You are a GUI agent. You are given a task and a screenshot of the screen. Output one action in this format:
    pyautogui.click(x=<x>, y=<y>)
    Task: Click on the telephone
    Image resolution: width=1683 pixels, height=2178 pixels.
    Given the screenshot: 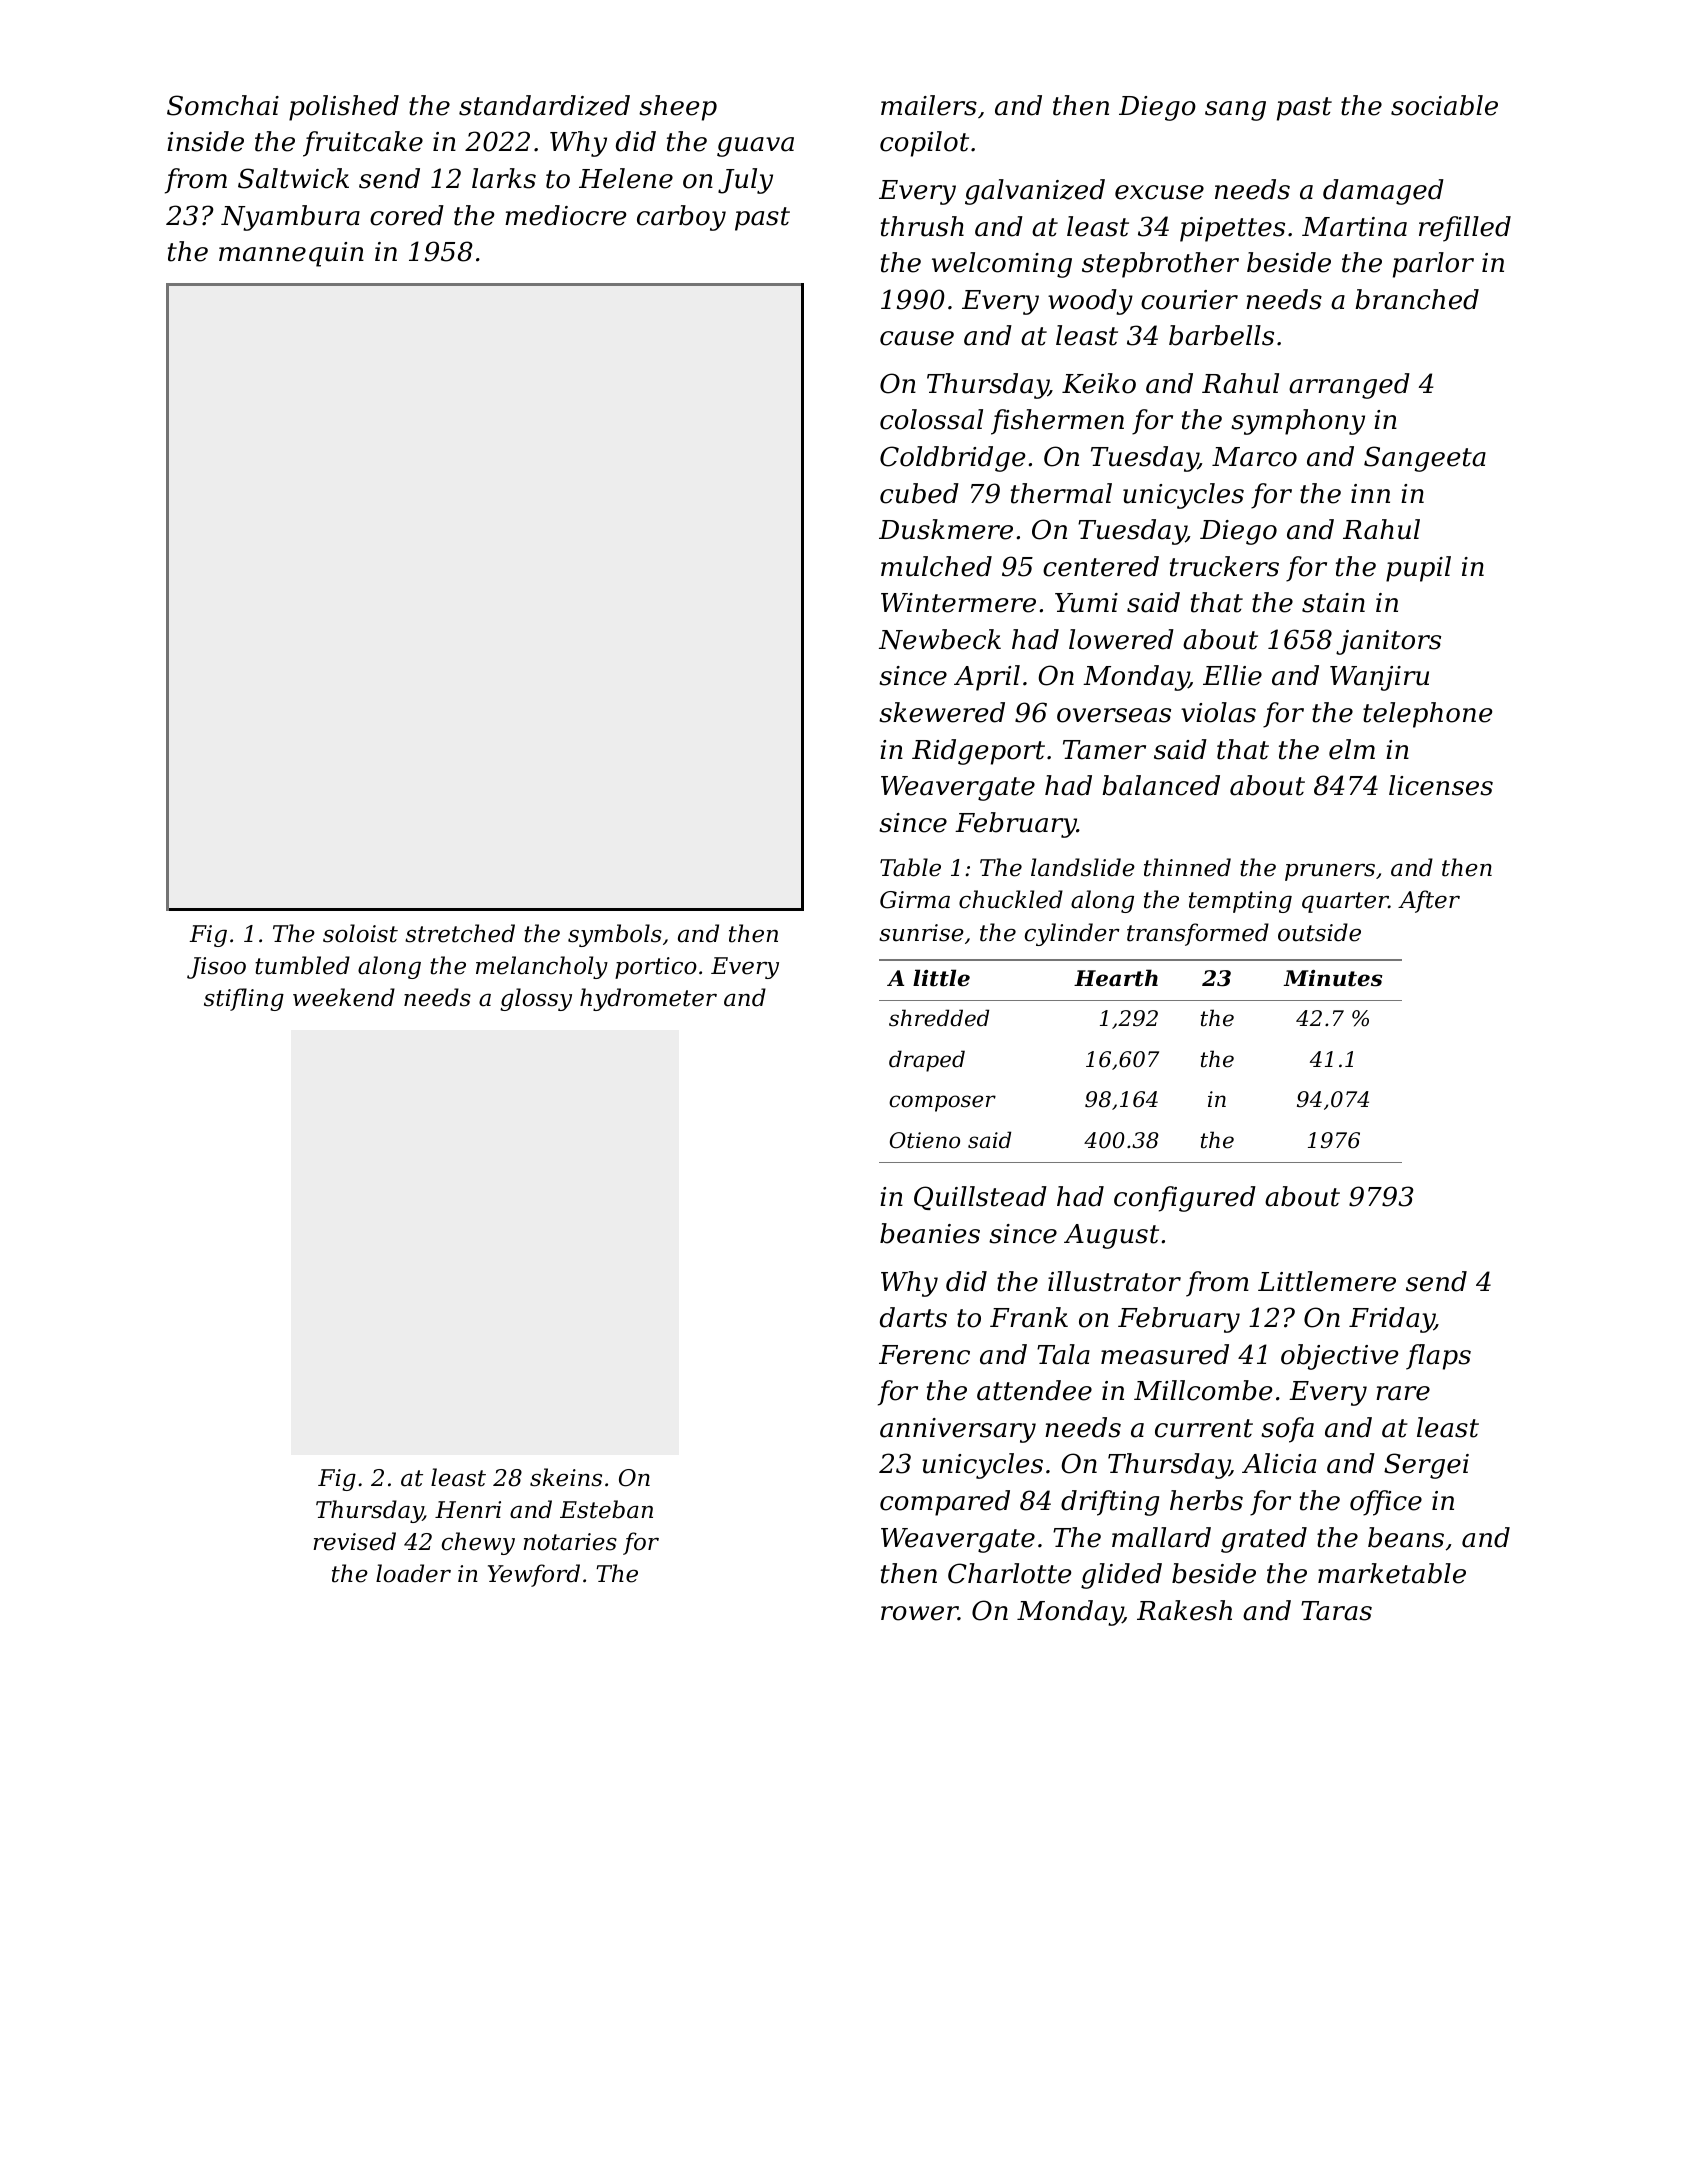 What is the action you would take?
    pyautogui.click(x=1428, y=715)
